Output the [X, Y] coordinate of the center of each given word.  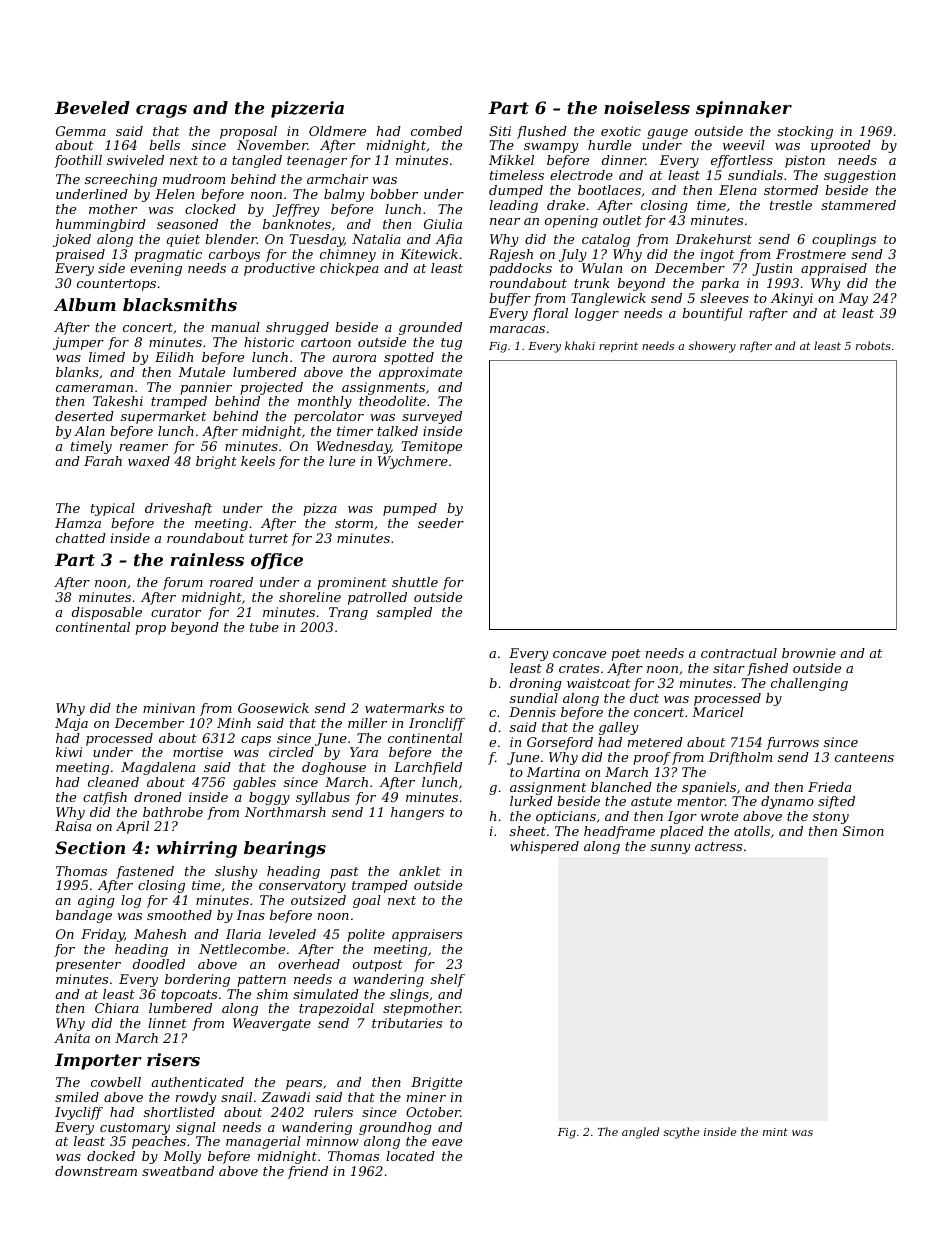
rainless [207, 559]
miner [426, 1097]
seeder [441, 523]
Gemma [81, 131]
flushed [542, 132]
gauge [667, 134]
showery [712, 347]
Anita [72, 1038]
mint [775, 1132]
